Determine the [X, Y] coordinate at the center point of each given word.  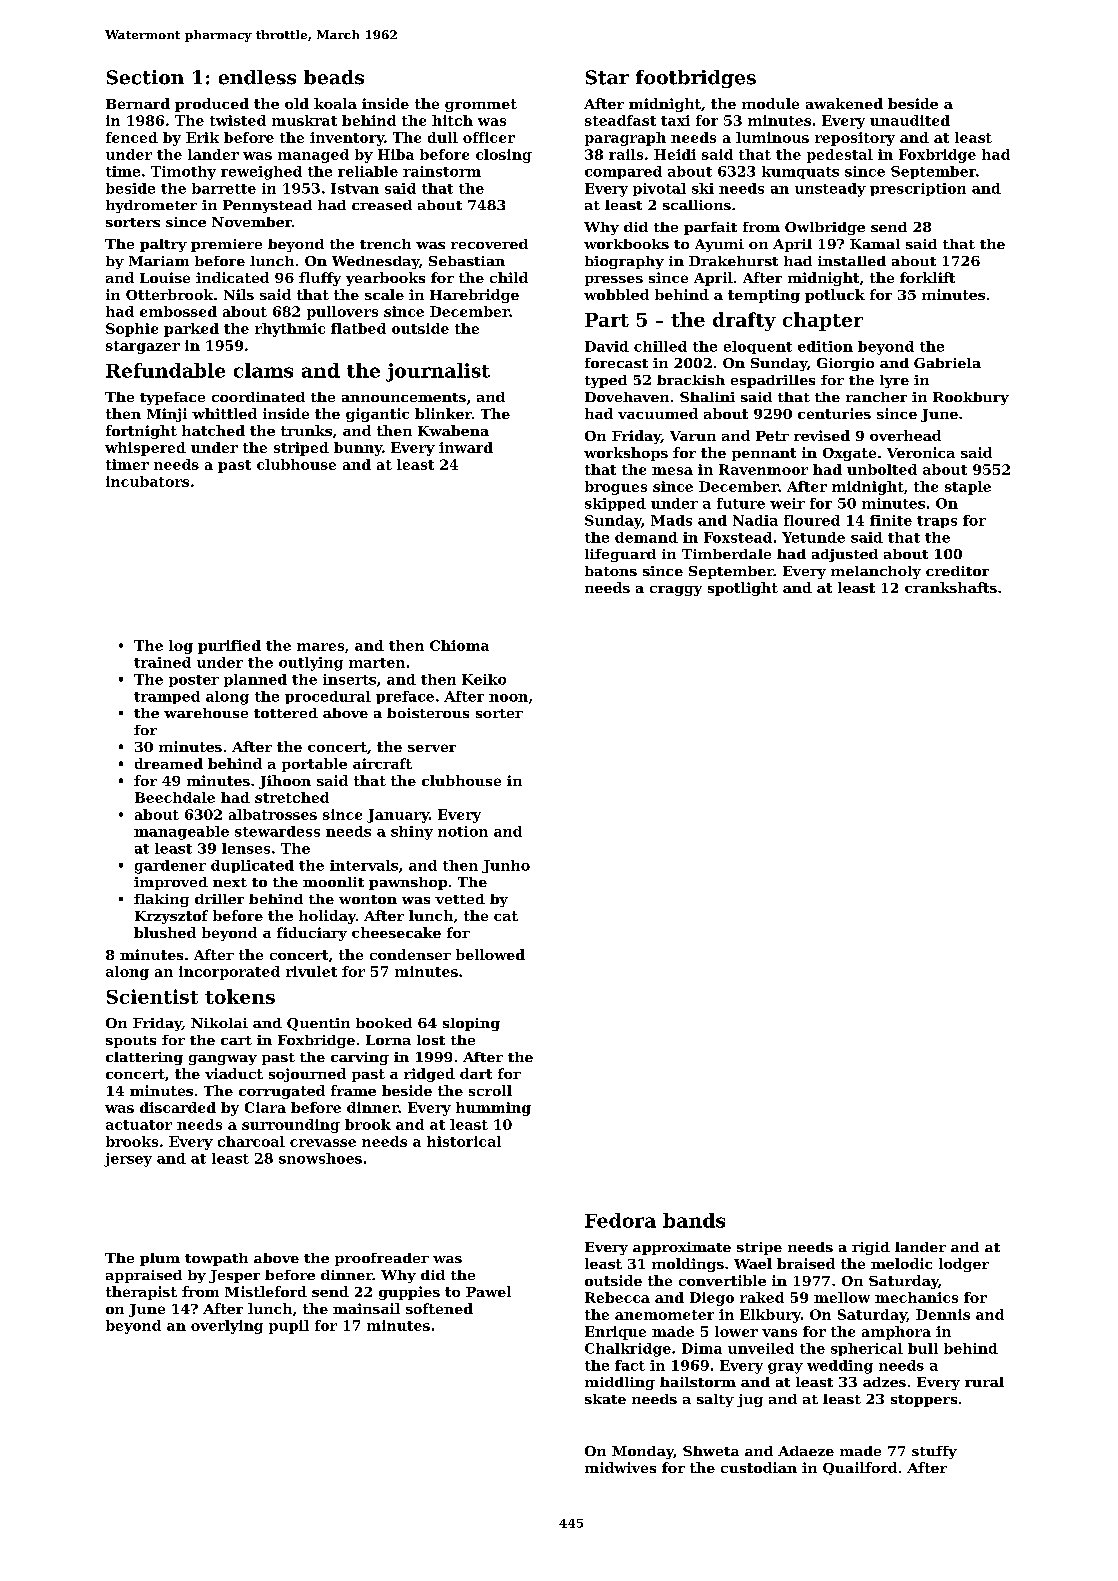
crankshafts [951, 587]
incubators [147, 481]
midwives [620, 1467]
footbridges [696, 79]
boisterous [428, 713]
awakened [844, 103]
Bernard [138, 103]
